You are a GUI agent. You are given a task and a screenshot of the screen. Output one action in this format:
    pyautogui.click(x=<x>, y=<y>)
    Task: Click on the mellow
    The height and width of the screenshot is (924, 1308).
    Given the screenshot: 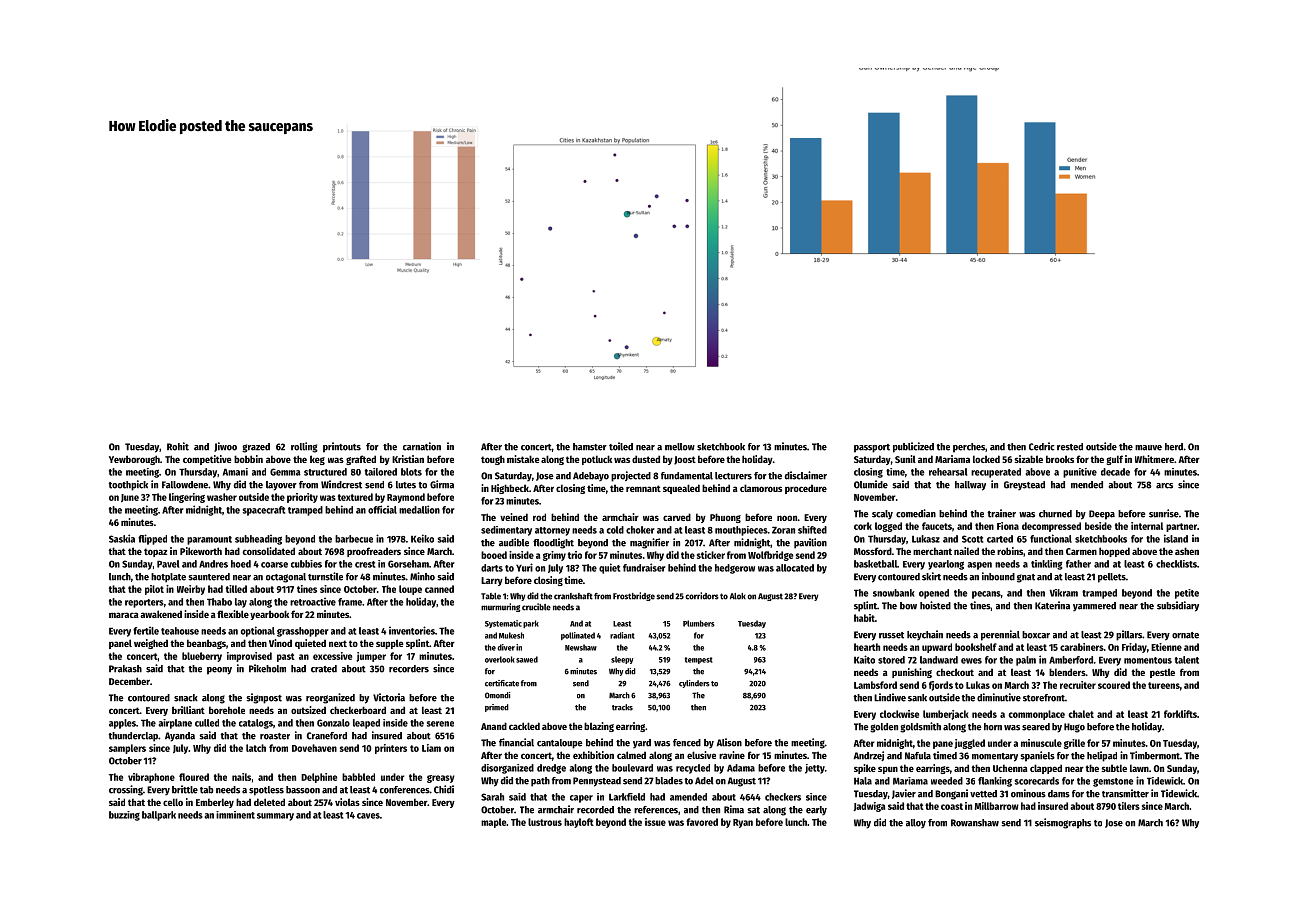 What is the action you would take?
    pyautogui.click(x=680, y=447)
